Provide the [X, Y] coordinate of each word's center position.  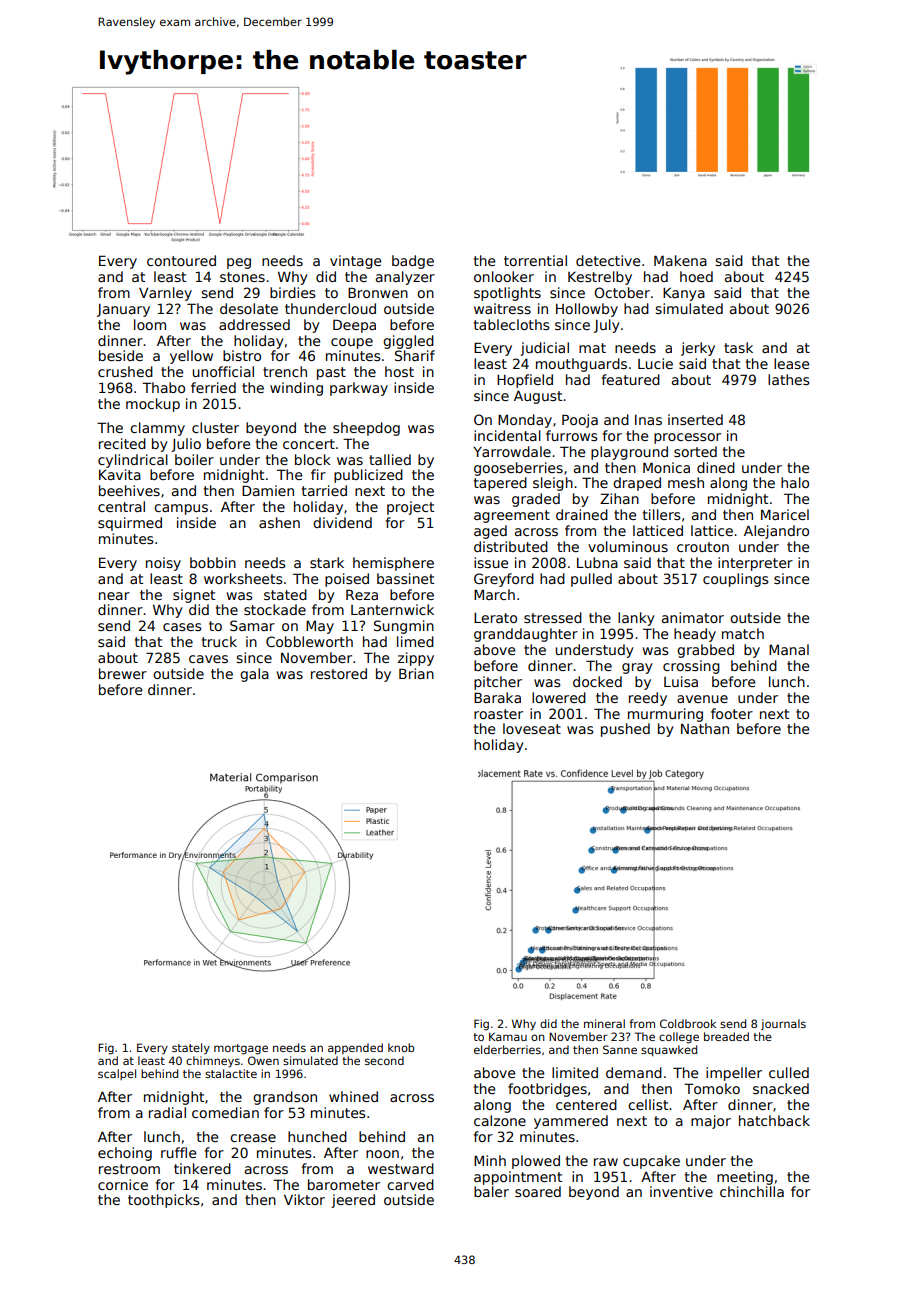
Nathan [705, 728]
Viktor [304, 1199]
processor [687, 438]
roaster [498, 714]
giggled [408, 342]
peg [239, 263]
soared [538, 1191]
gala [254, 675]
